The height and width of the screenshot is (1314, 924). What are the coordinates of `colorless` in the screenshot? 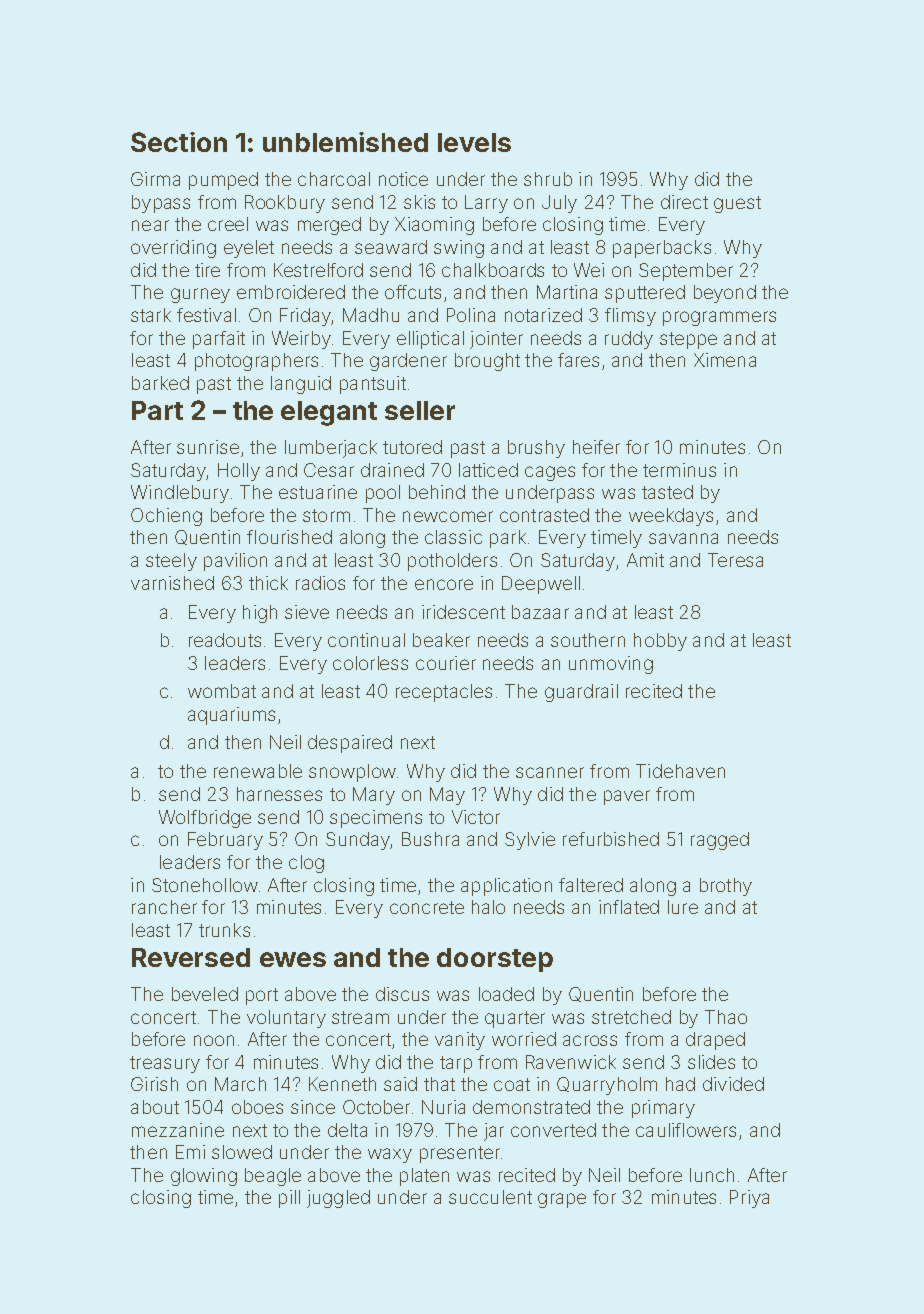 It's located at (370, 663).
